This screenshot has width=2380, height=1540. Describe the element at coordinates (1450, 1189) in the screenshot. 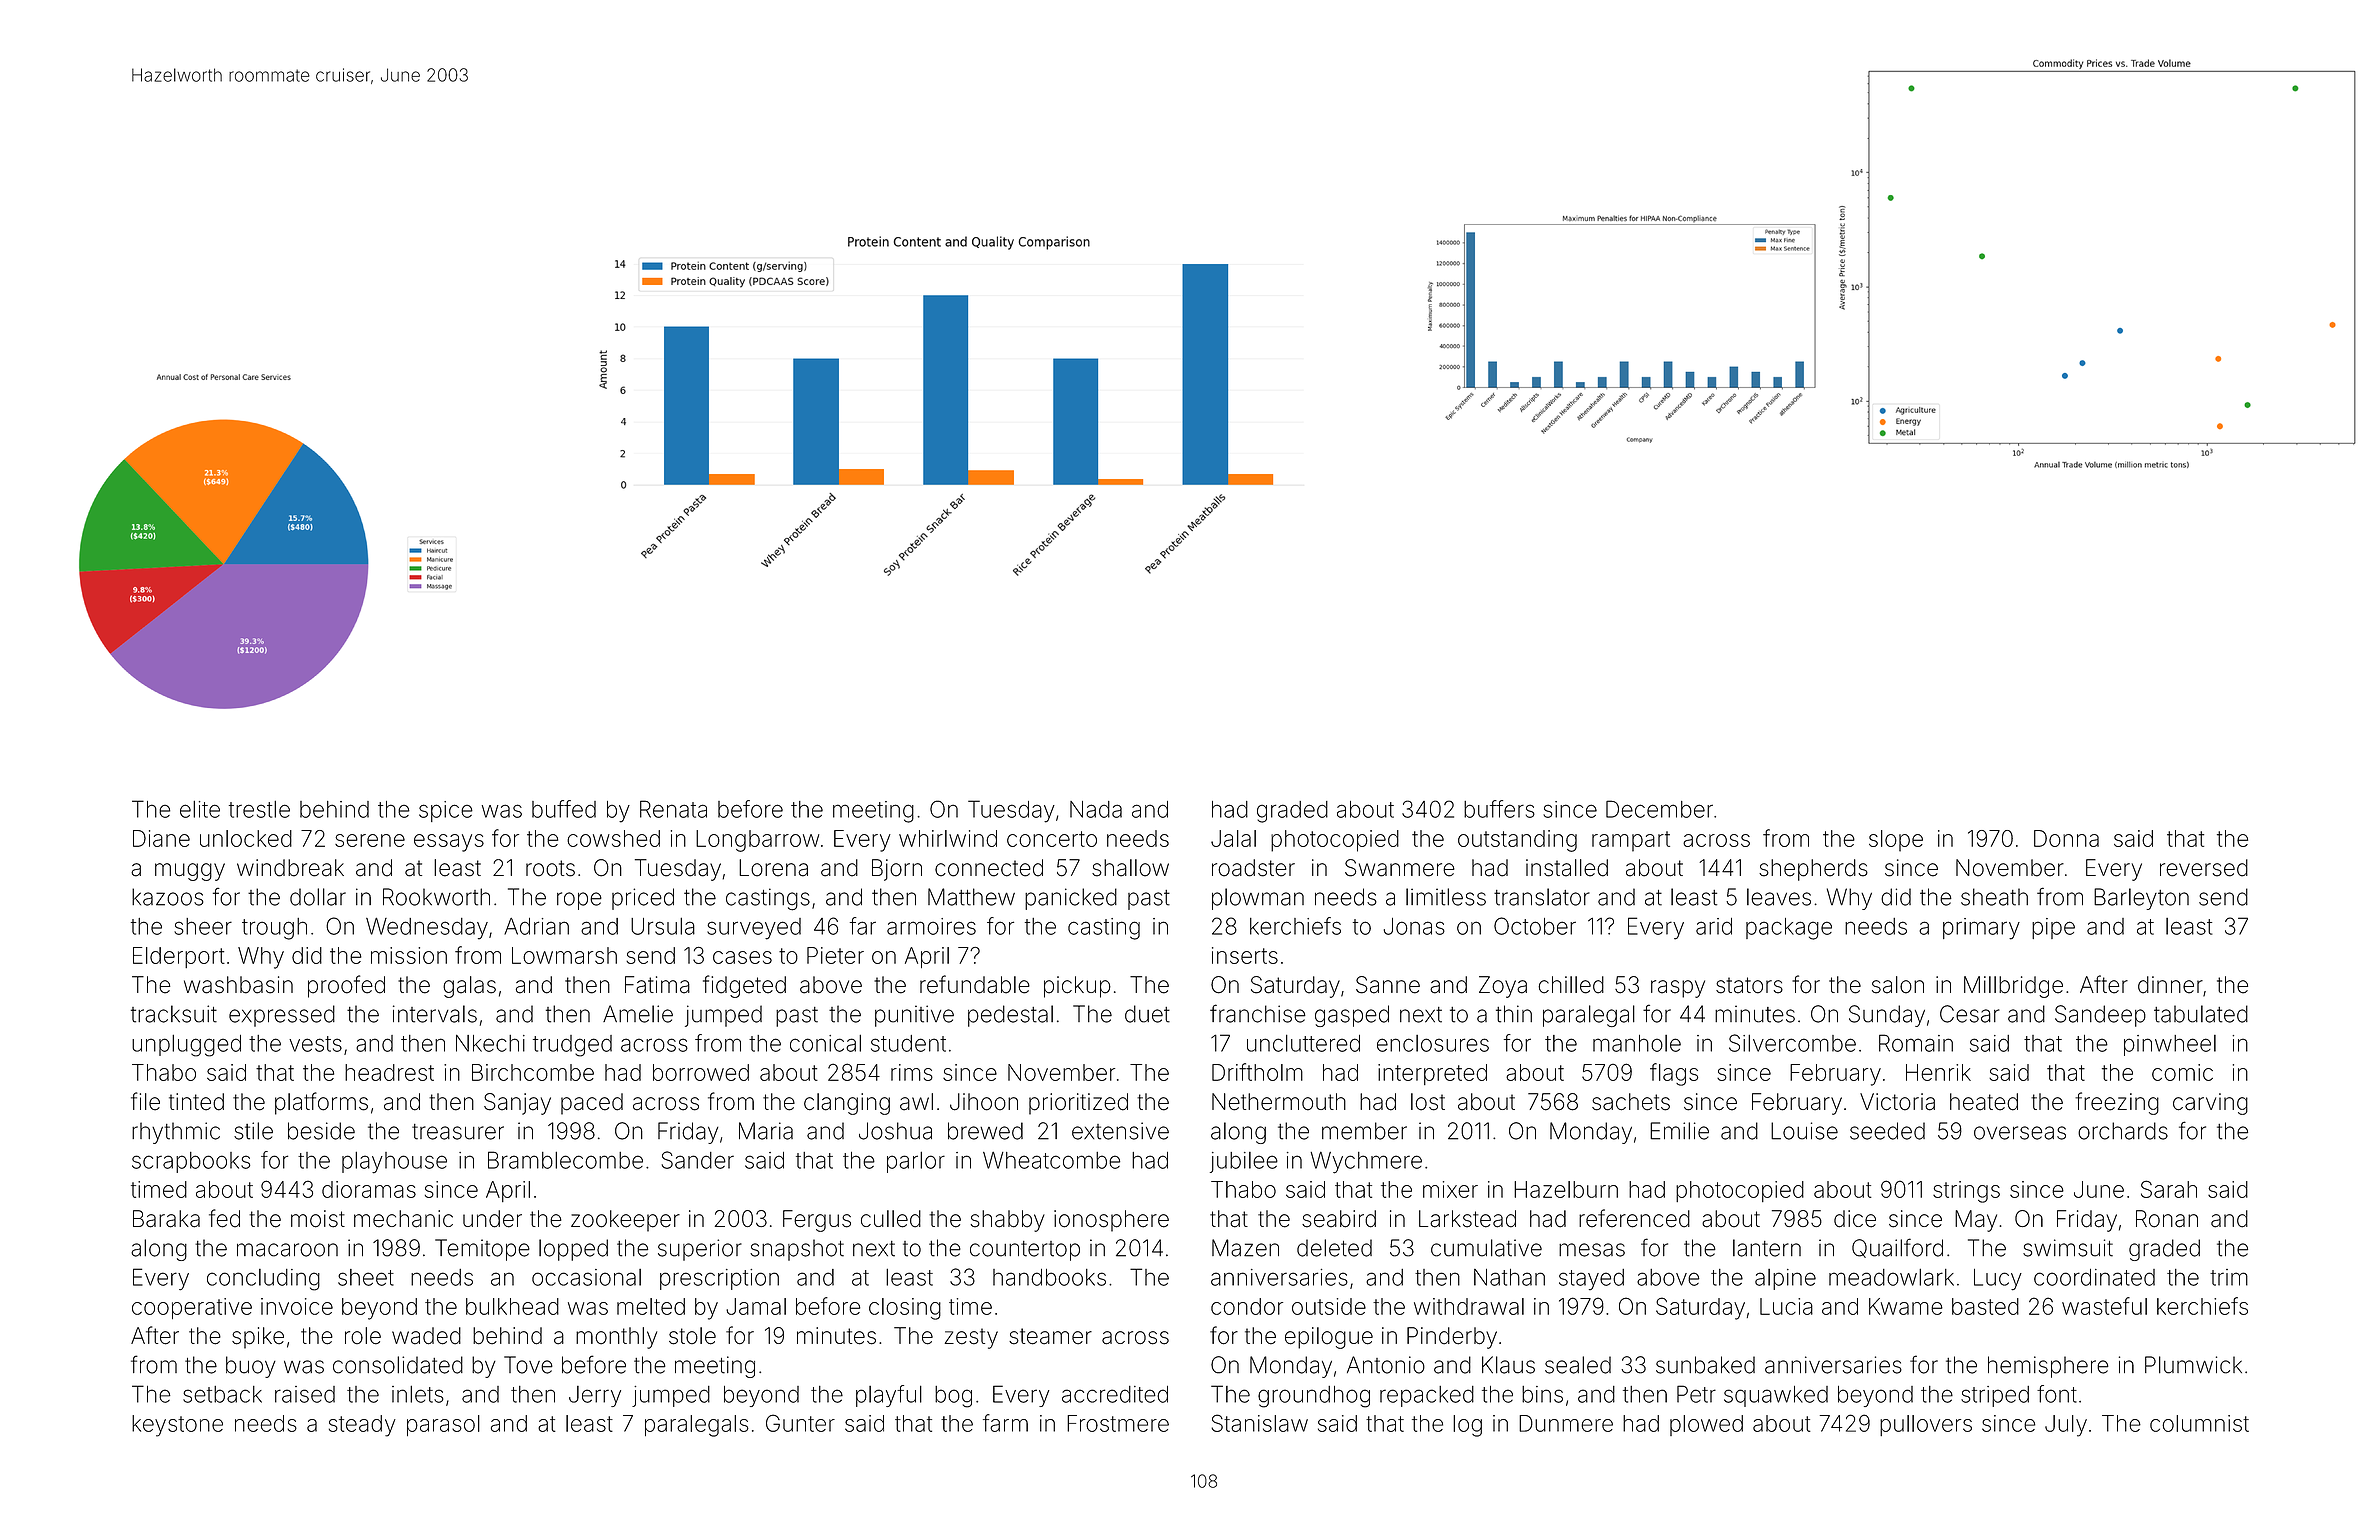

I see `mixer` at that location.
